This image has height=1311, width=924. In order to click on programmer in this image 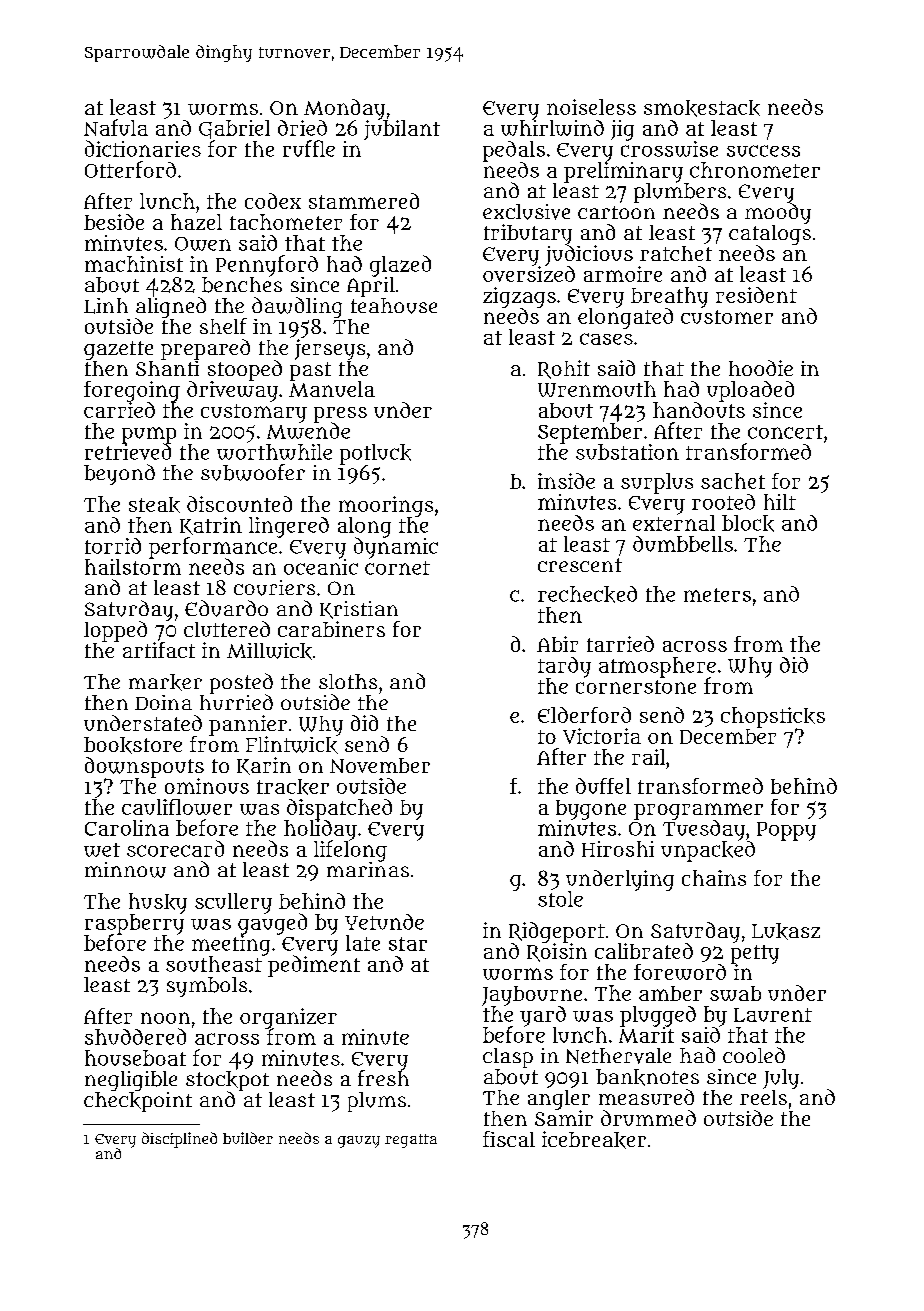, I will do `click(698, 811)`.
